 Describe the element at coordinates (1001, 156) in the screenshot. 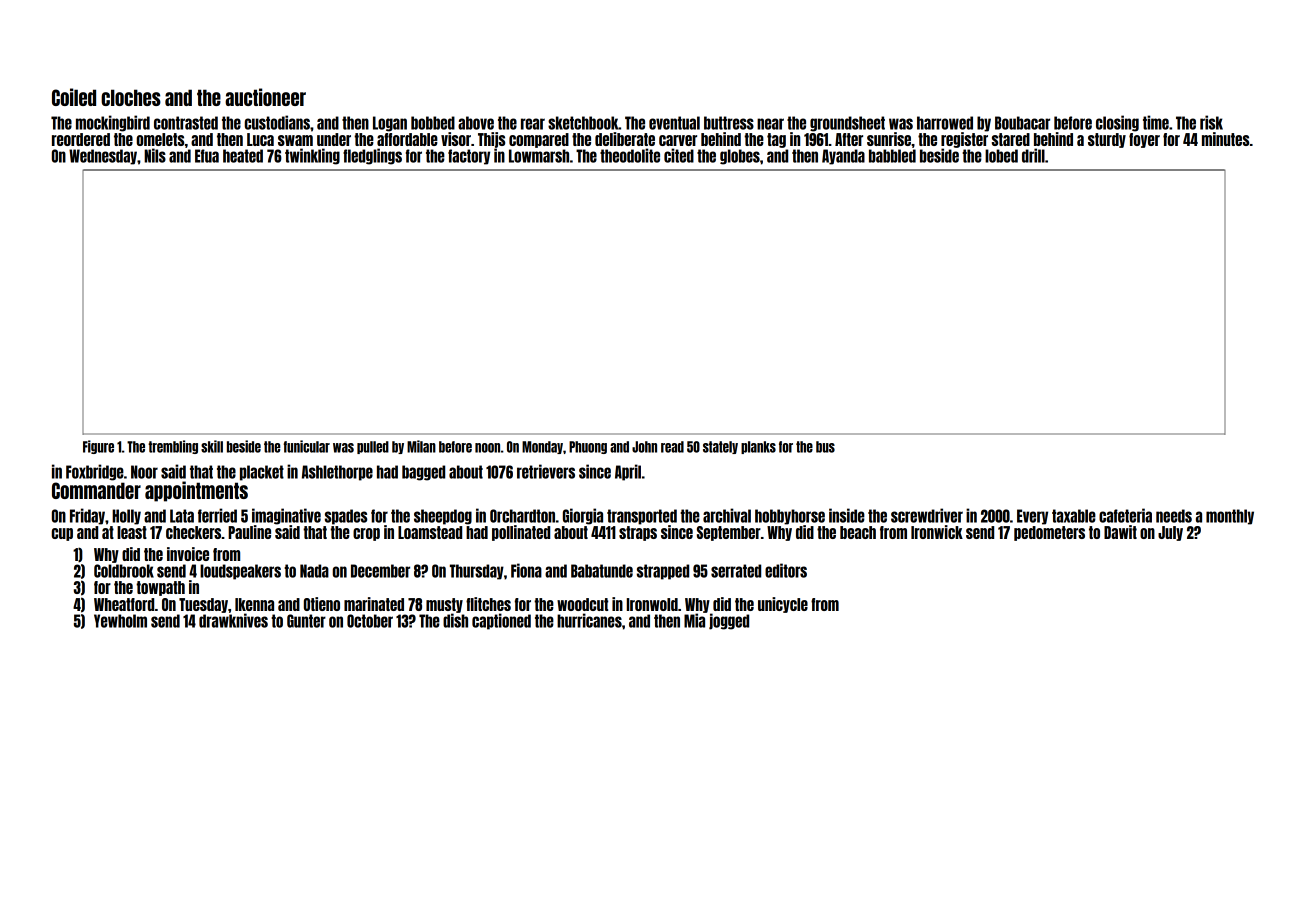

I see `lobed` at that location.
